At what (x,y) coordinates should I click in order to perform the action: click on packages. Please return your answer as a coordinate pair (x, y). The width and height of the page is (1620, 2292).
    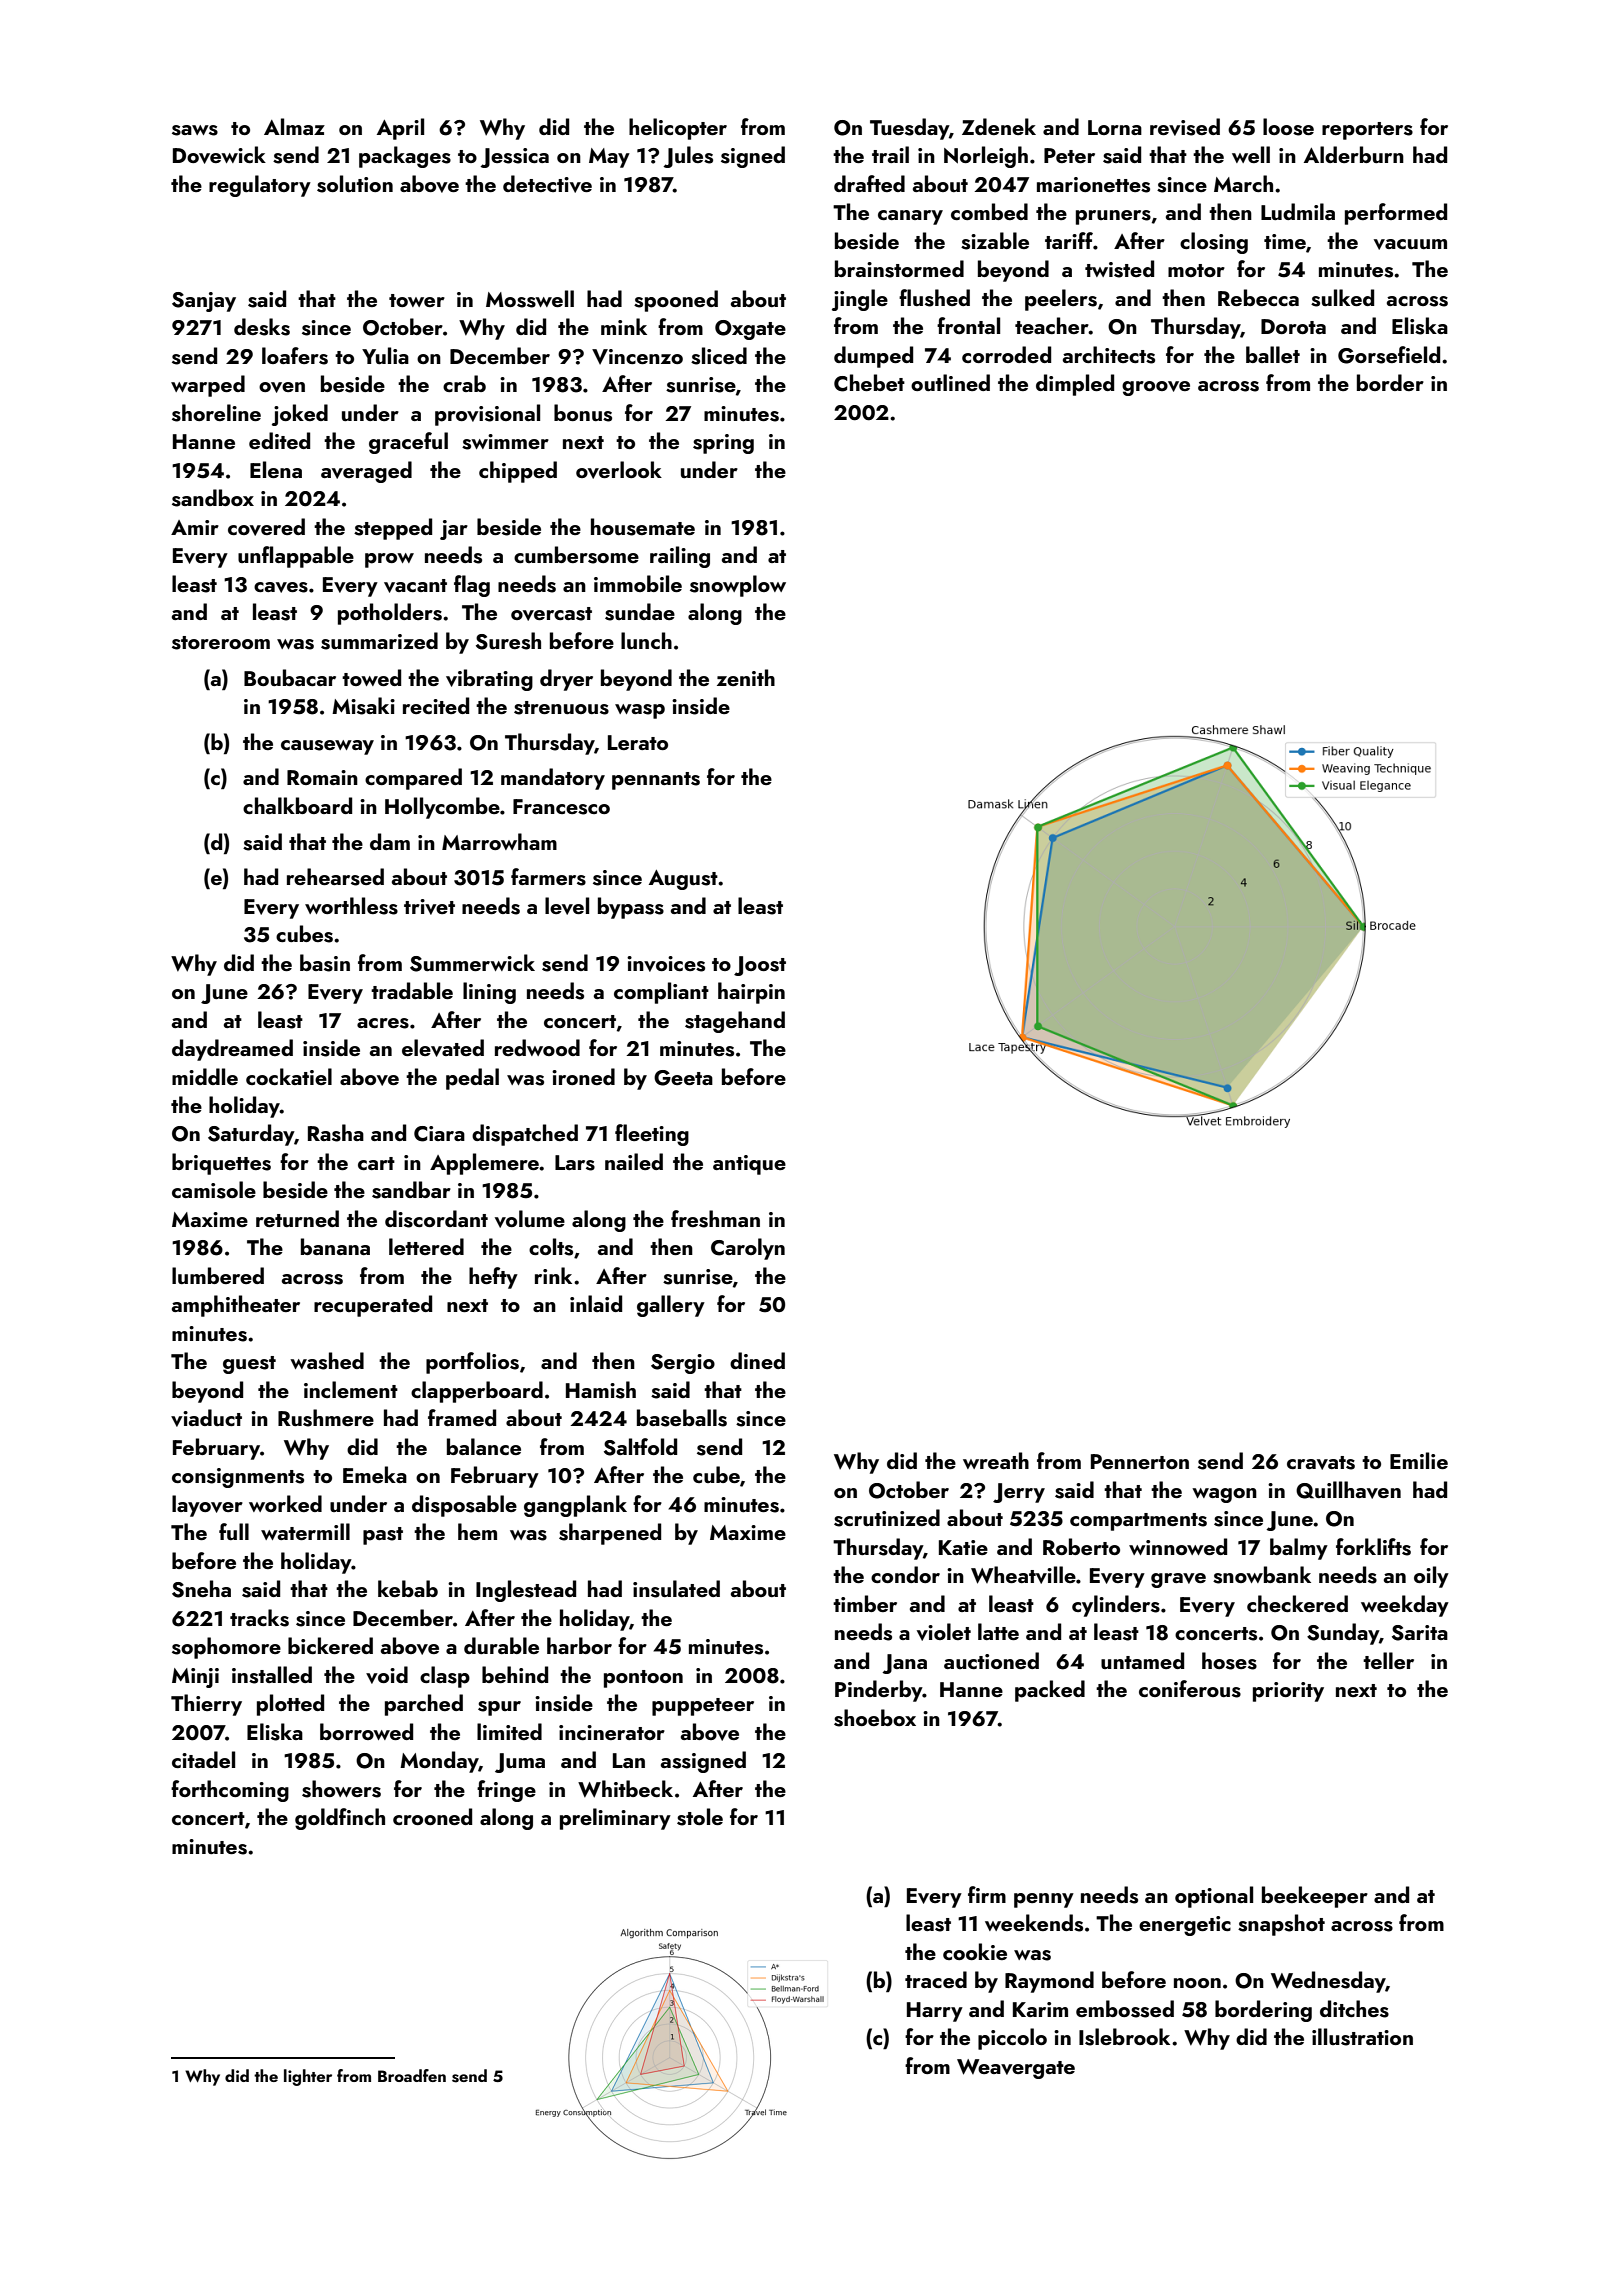
    Looking at the image, I should click on (405, 157).
